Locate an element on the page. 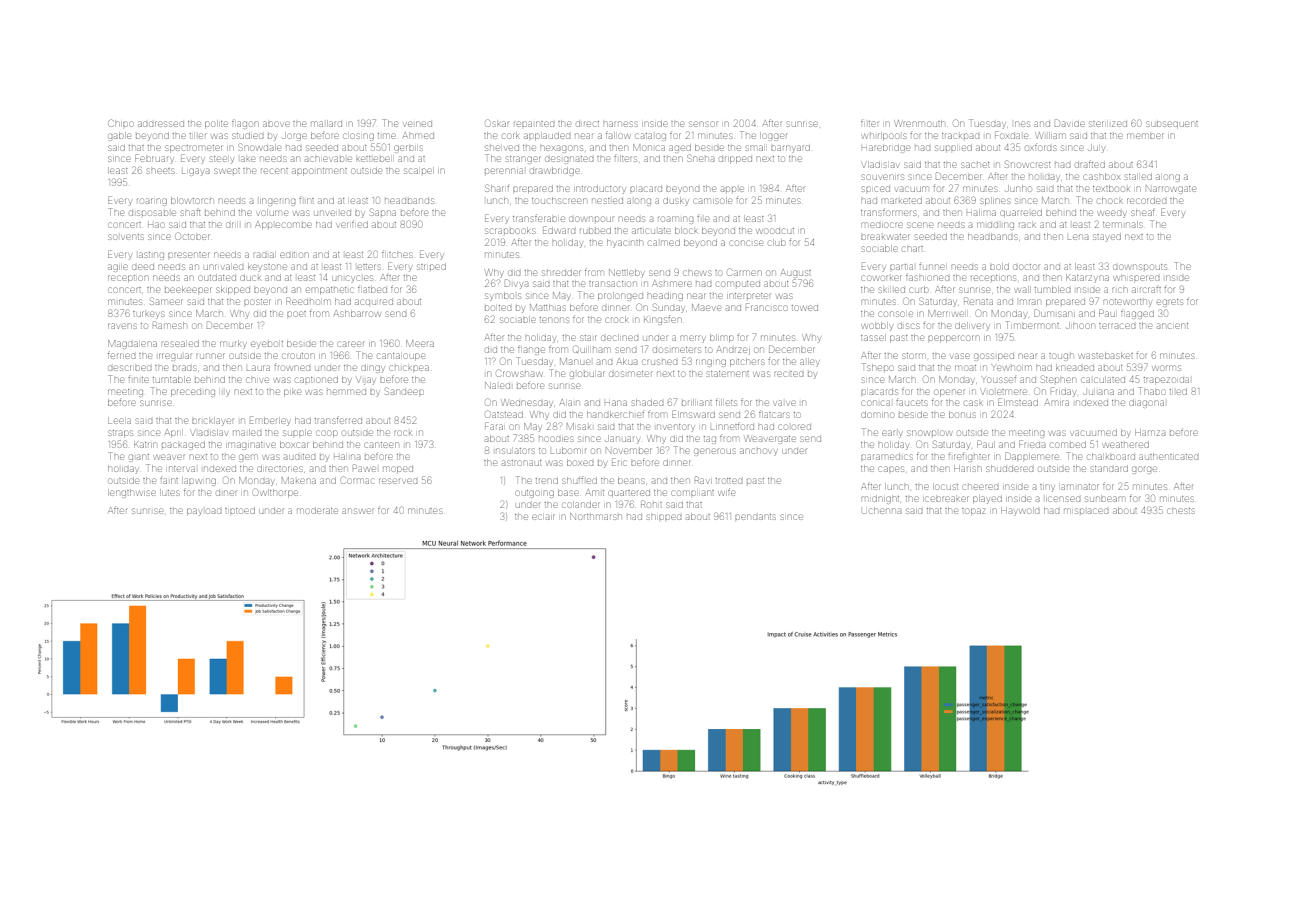 Image resolution: width=1308 pixels, height=924 pixels. above is located at coordinates (276, 124).
